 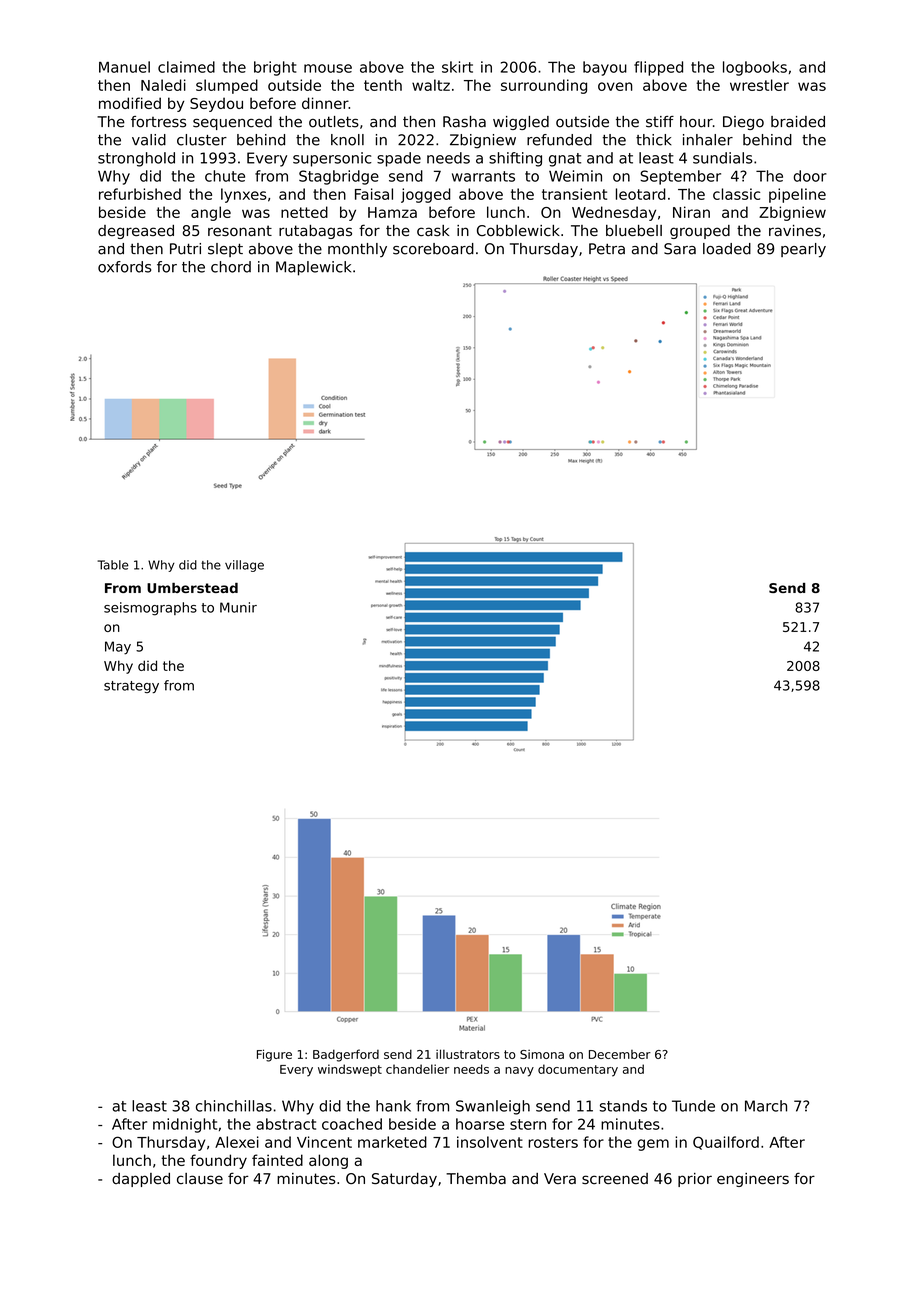 What do you see at coordinates (185, 1125) in the screenshot?
I see `midnight` at bounding box center [185, 1125].
